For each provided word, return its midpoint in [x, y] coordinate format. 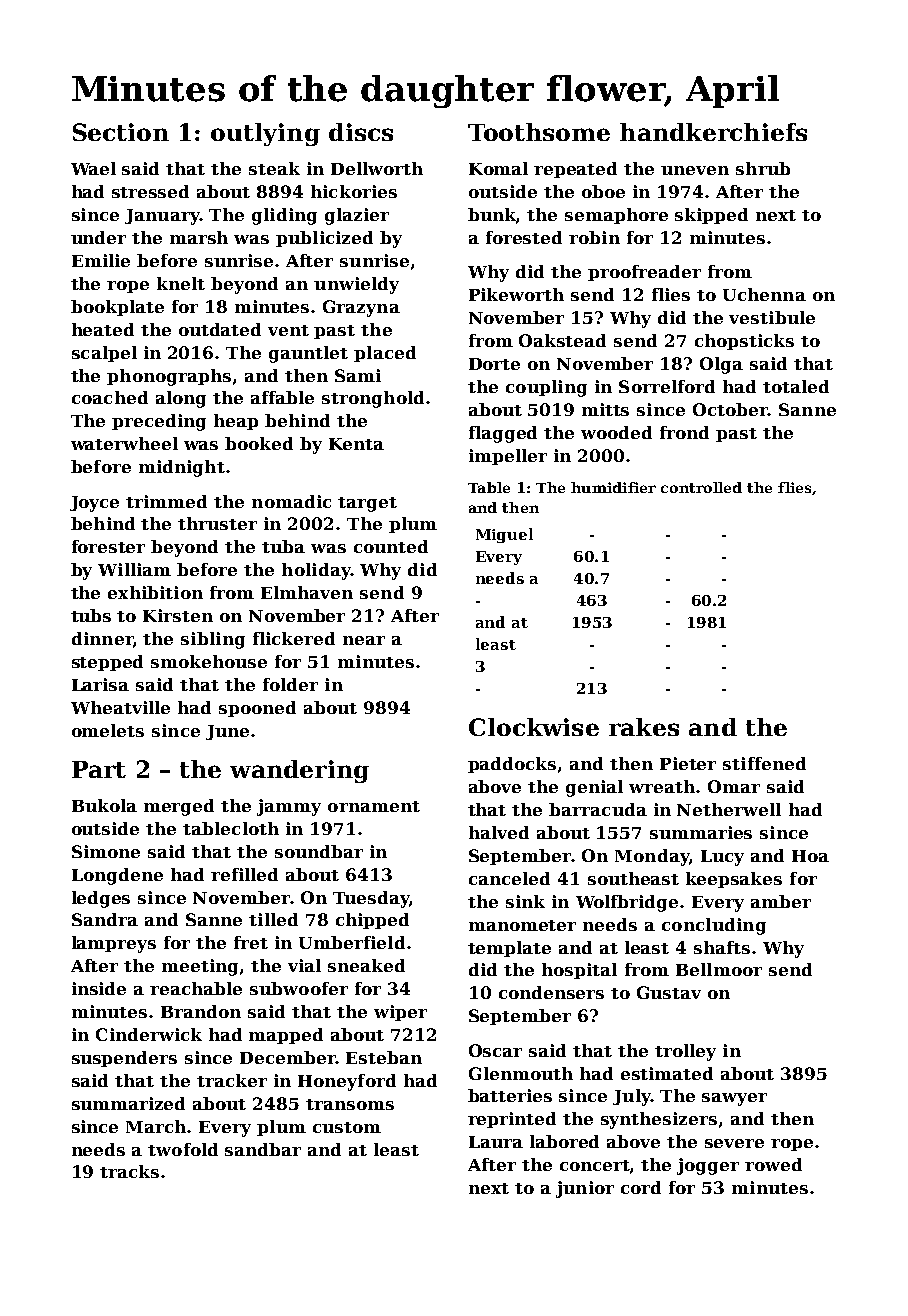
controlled [701, 487]
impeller [508, 457]
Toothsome [539, 132]
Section [121, 132]
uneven [695, 170]
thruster [217, 523]
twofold [183, 1149]
